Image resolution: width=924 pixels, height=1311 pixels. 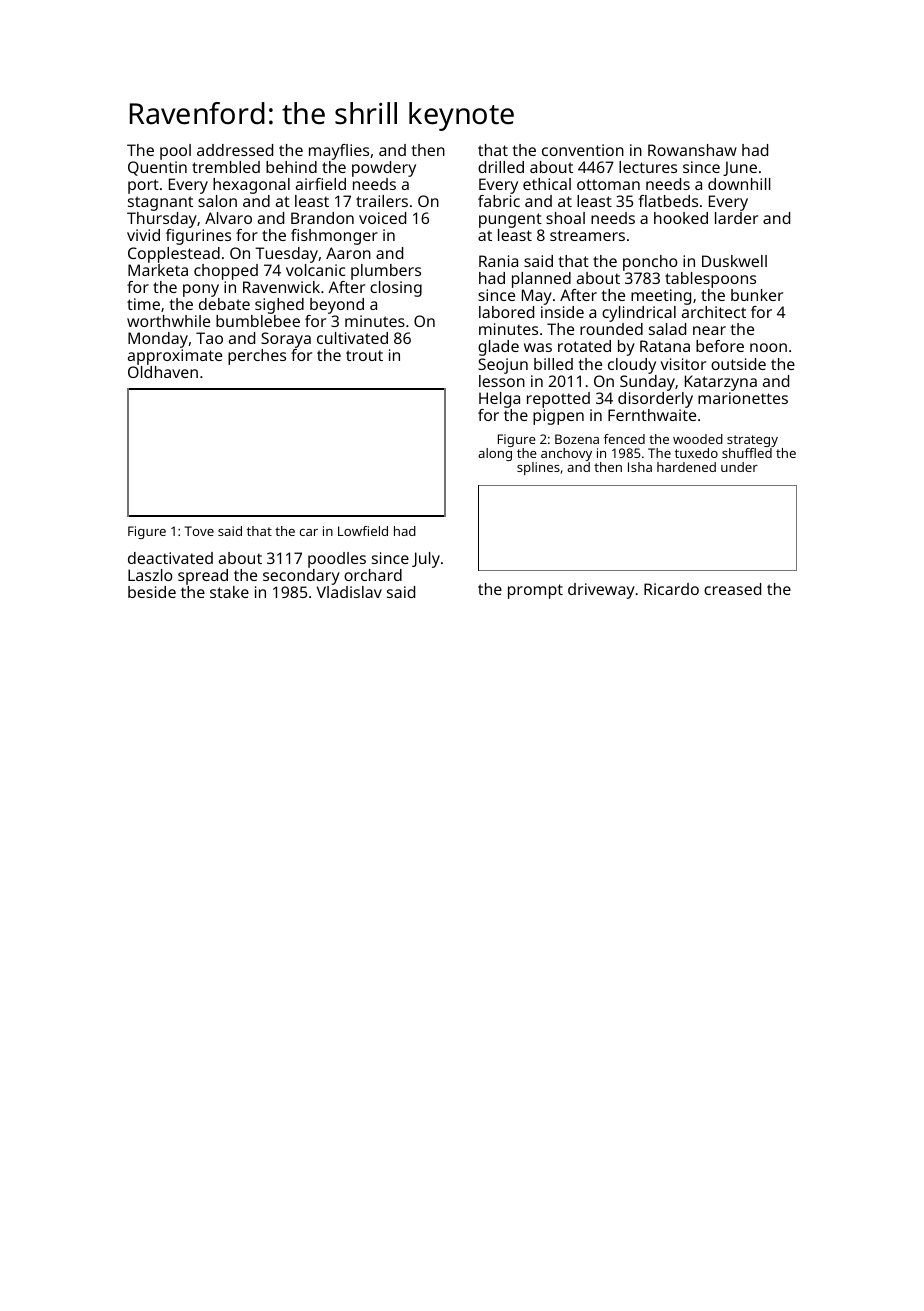 I want to click on under, so click(x=739, y=467).
